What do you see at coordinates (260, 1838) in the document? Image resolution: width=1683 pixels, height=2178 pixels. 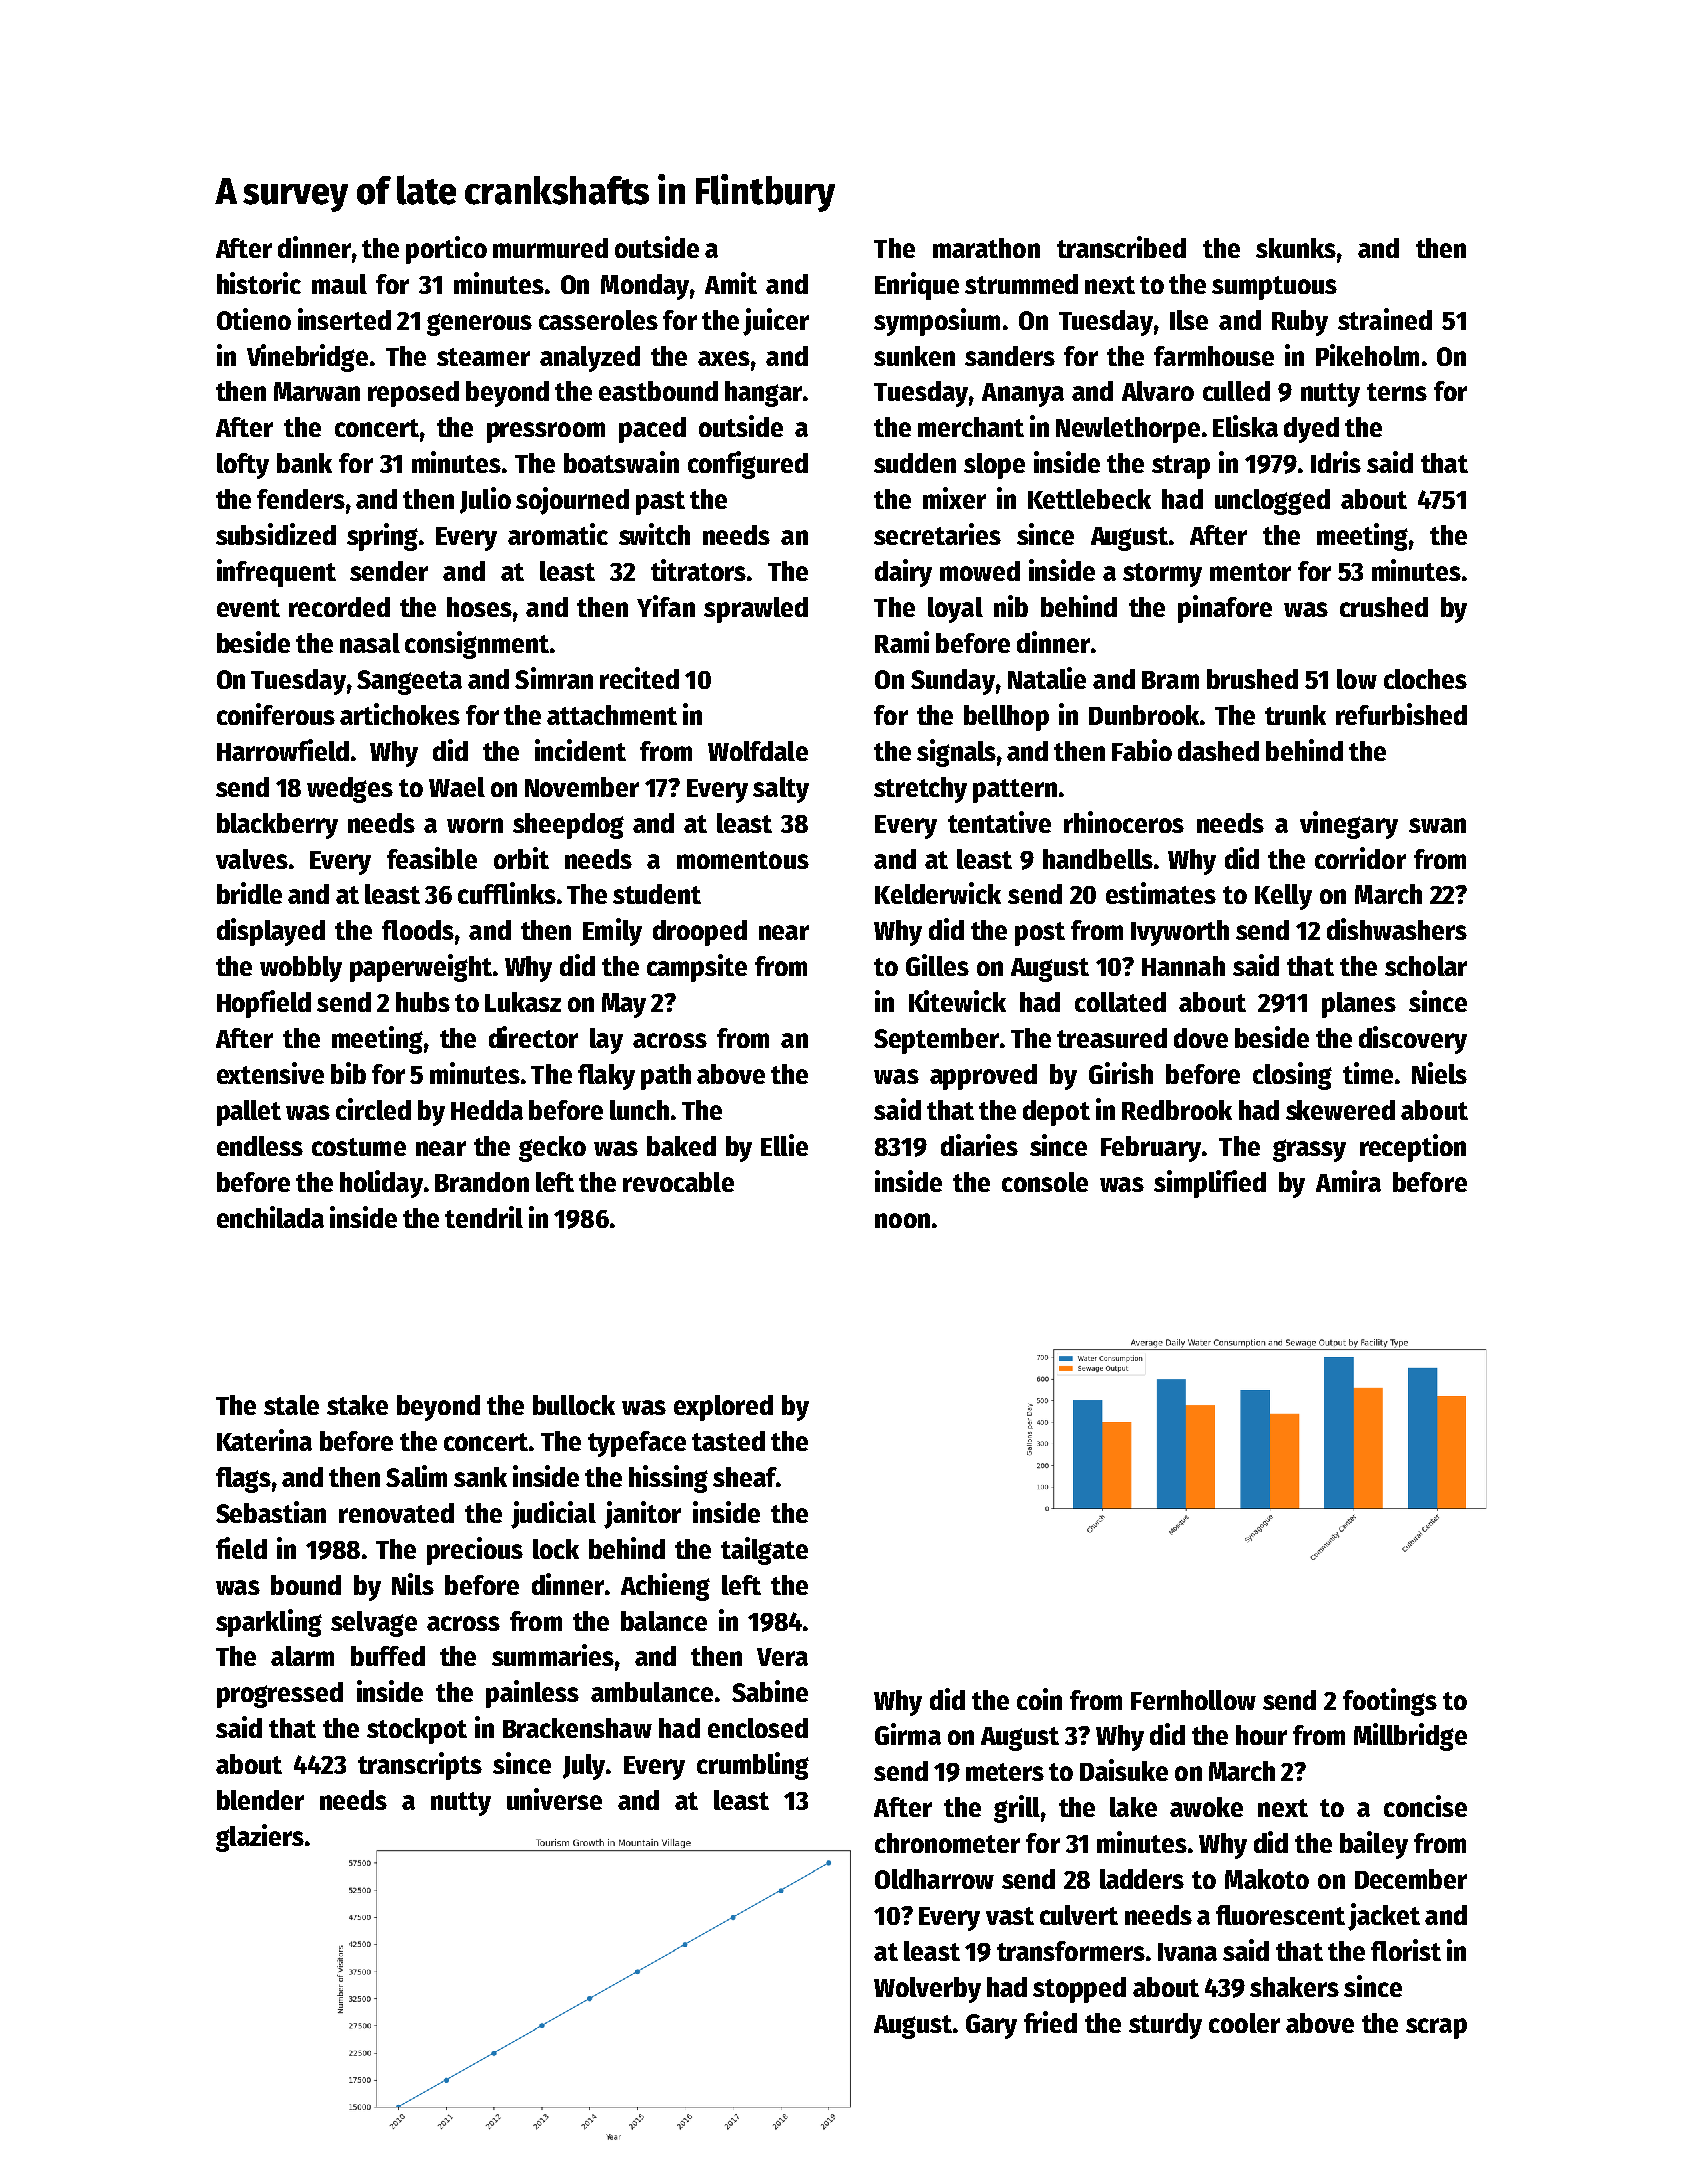 I see `glaziers` at bounding box center [260, 1838].
